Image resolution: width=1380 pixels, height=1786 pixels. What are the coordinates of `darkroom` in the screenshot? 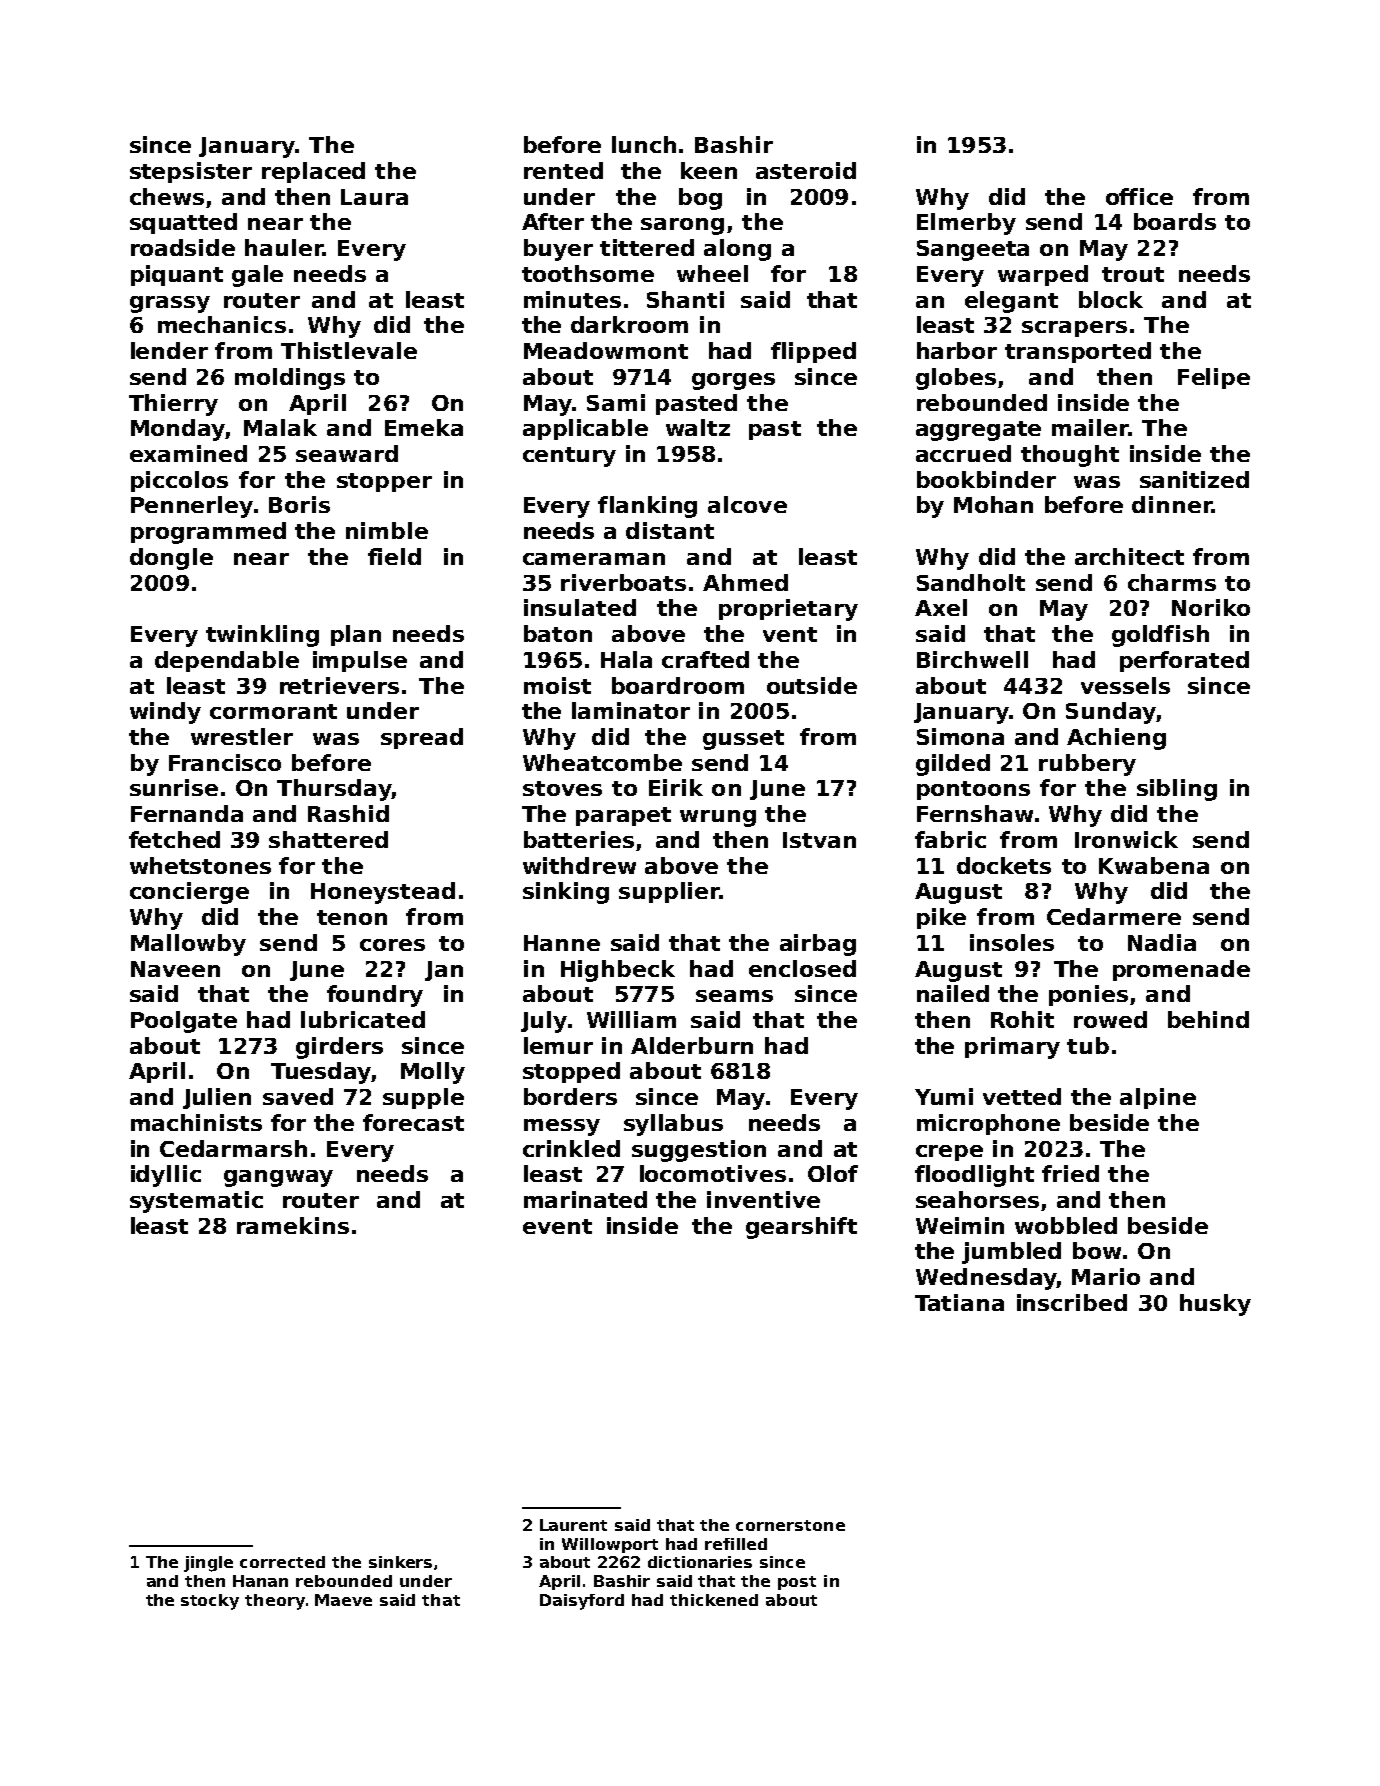 It's located at (629, 324).
